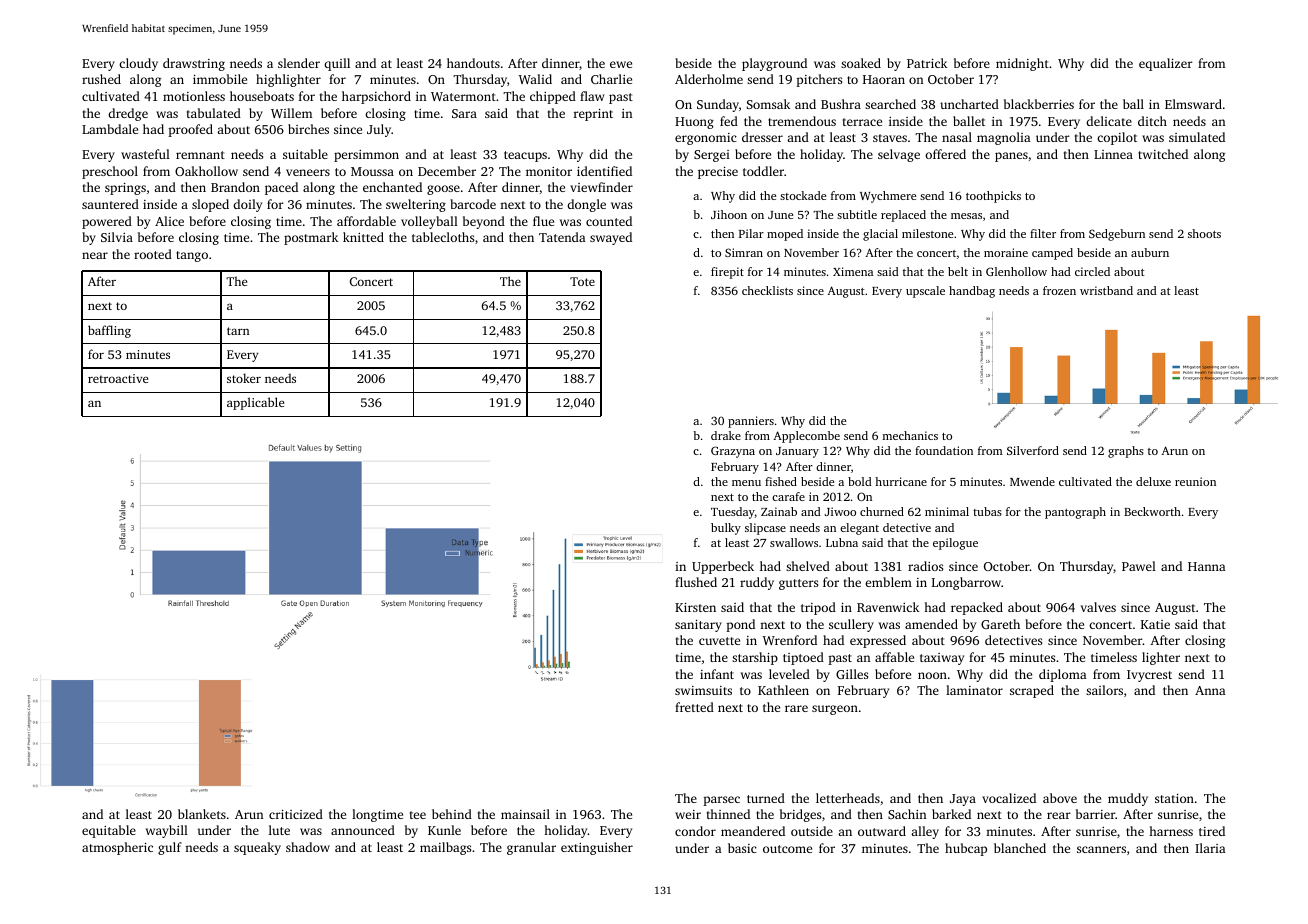  What do you see at coordinates (884, 79) in the screenshot?
I see `Haoran` at bounding box center [884, 79].
